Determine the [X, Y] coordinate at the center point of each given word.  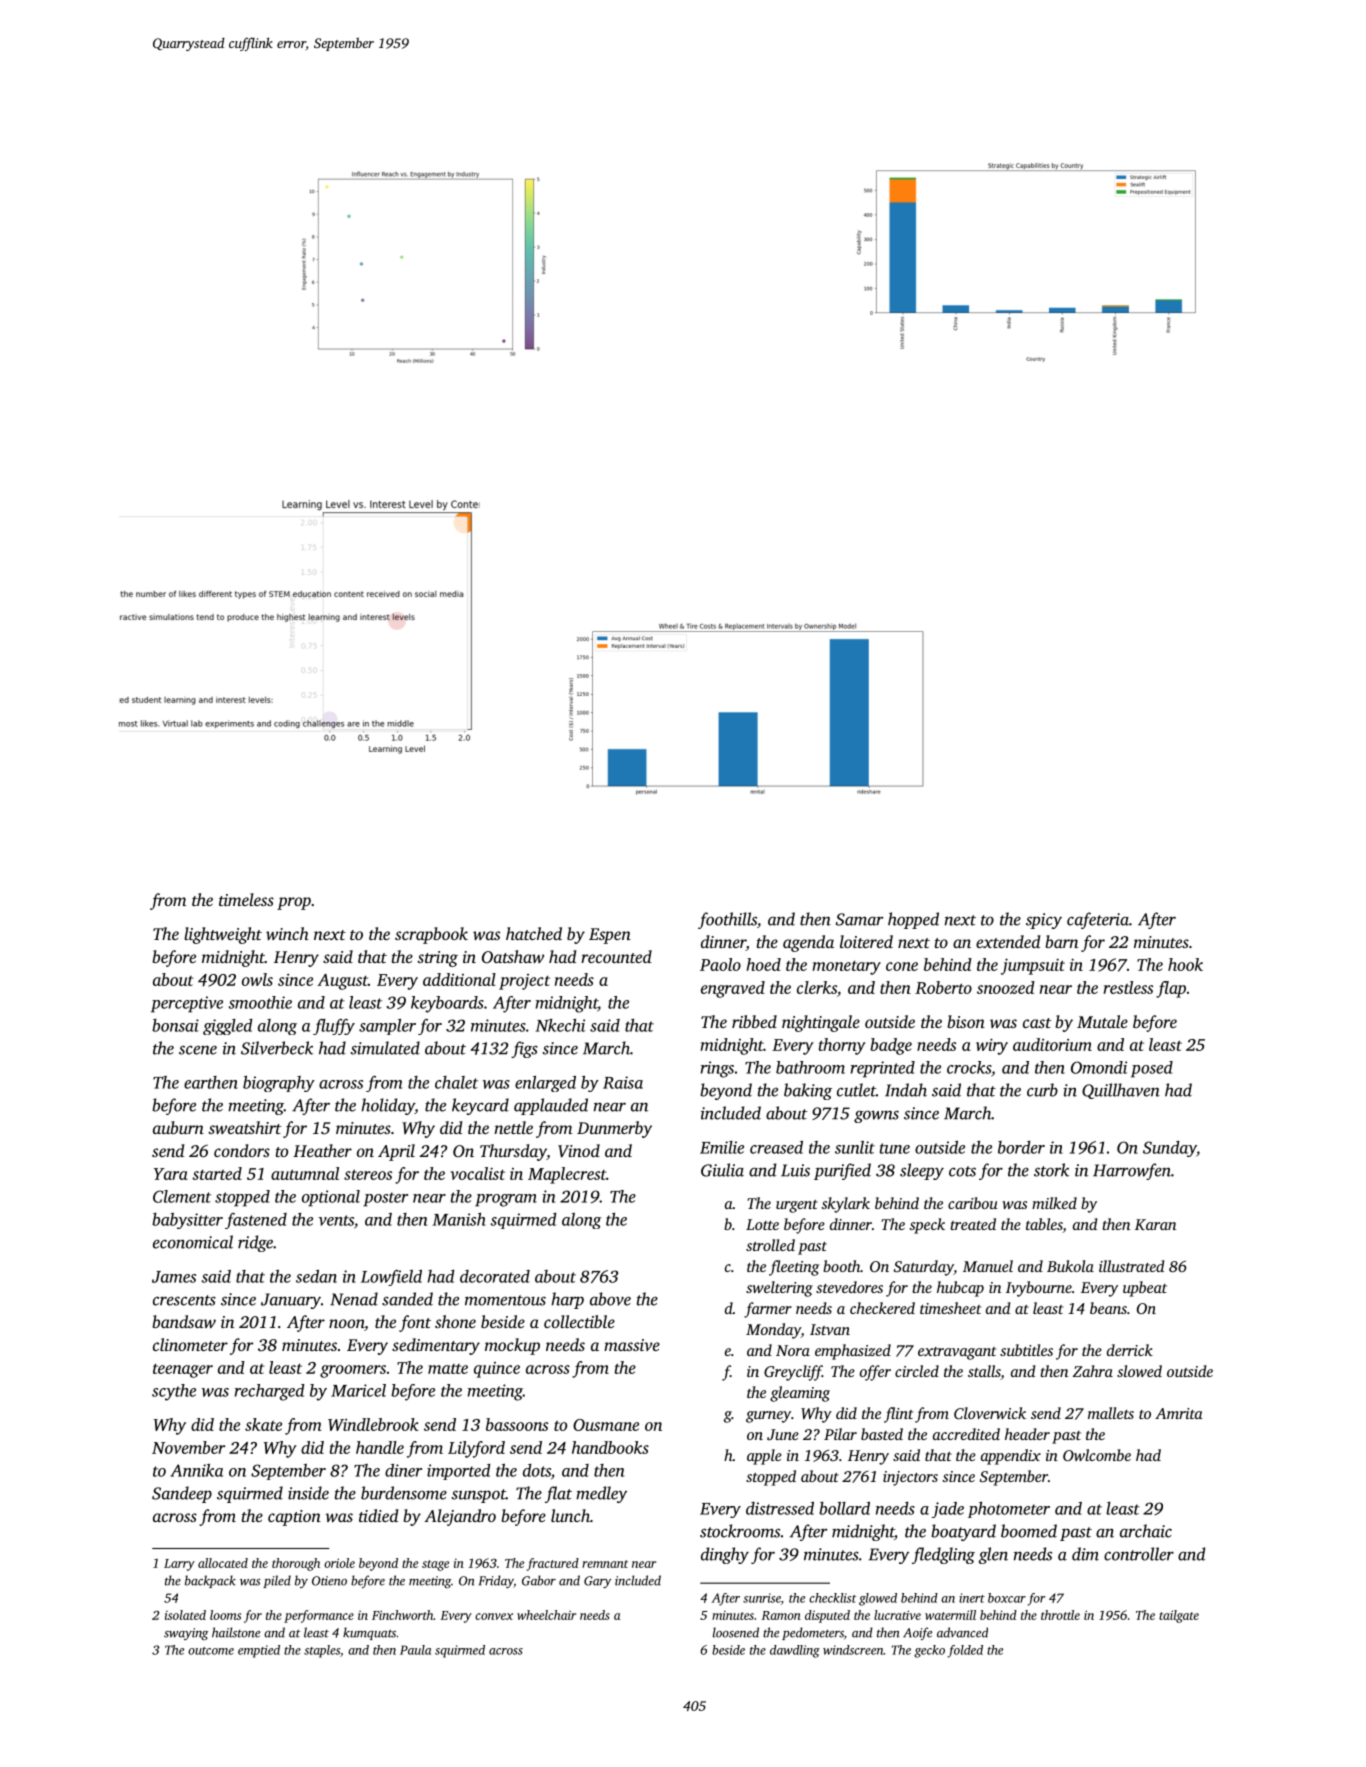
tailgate [1179, 1616]
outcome [211, 1651]
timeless [246, 899]
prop [294, 903]
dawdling [795, 1651]
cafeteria [1098, 920]
